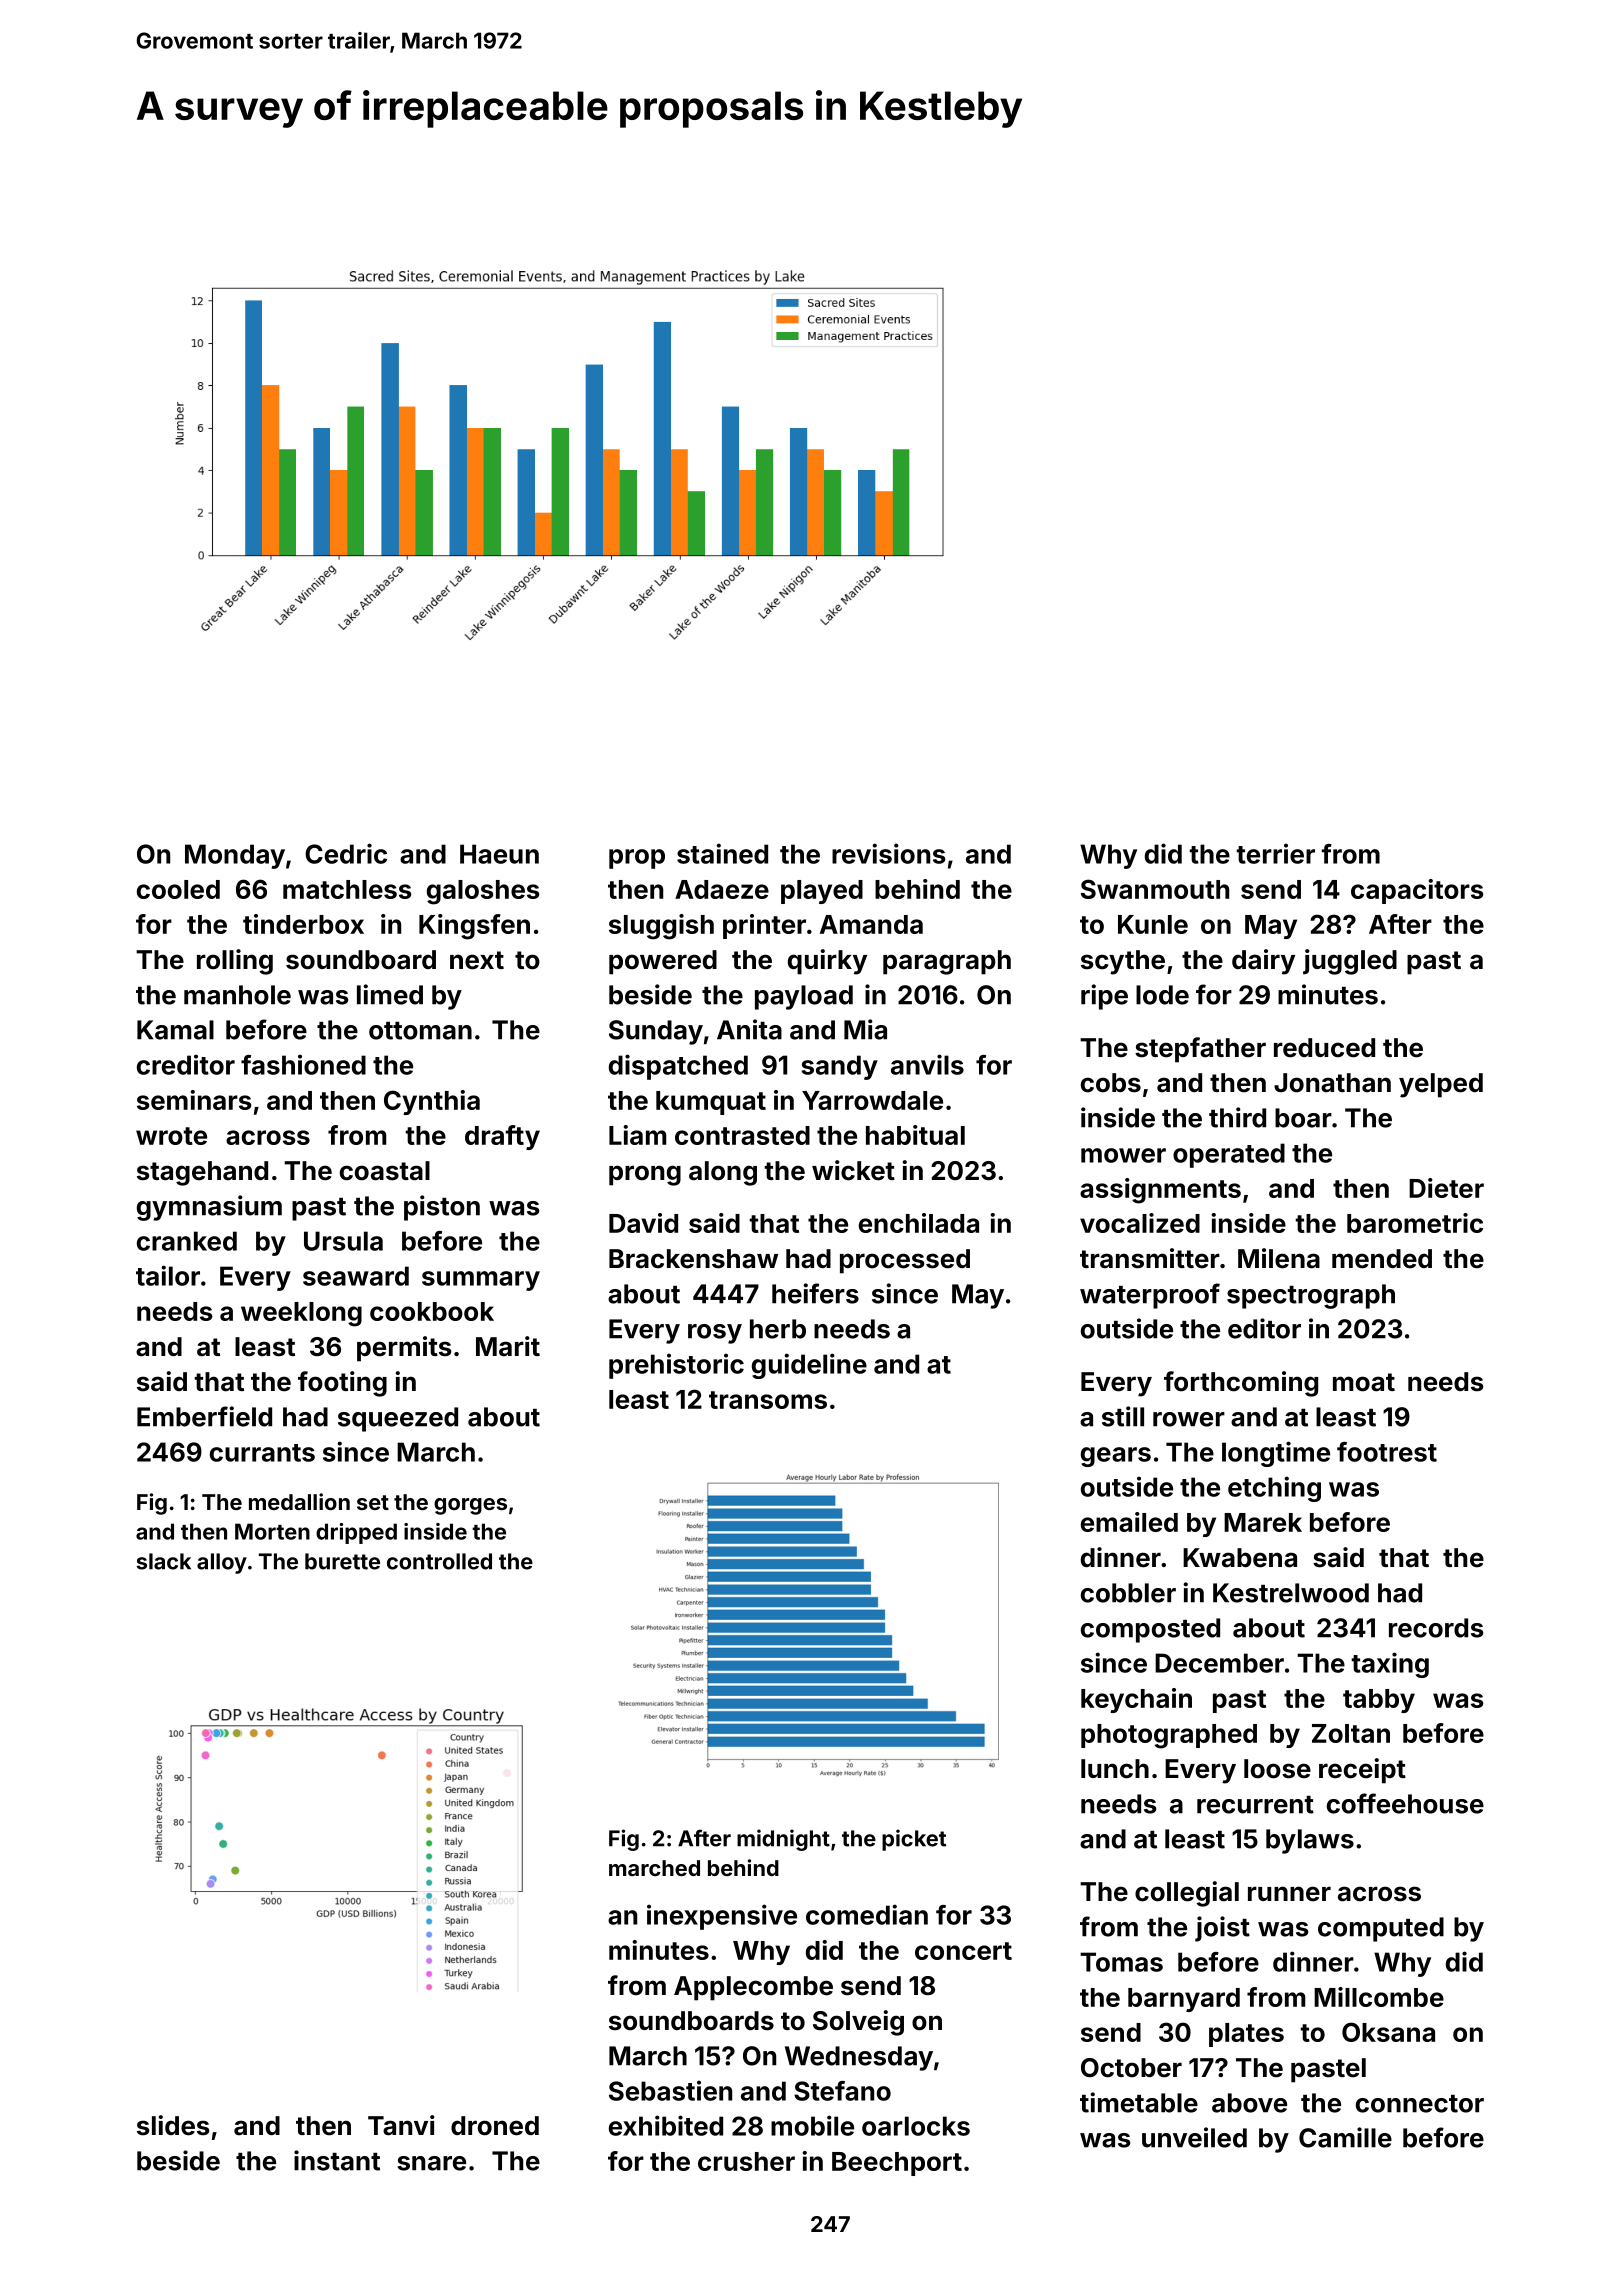 The image size is (1620, 2292). What do you see at coordinates (470, 1506) in the screenshot?
I see `gorges` at bounding box center [470, 1506].
